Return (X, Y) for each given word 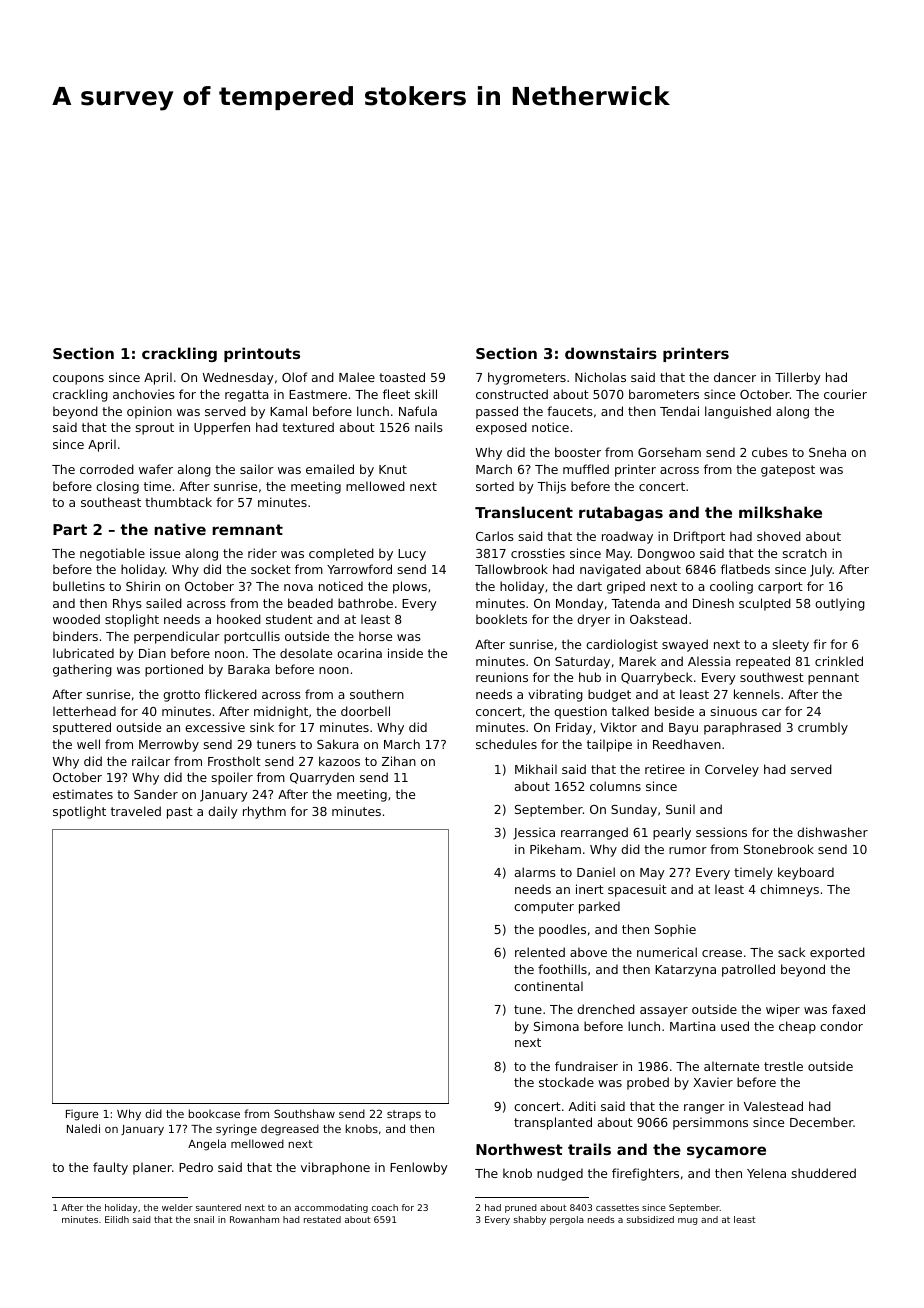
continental (548, 986)
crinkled (839, 661)
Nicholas (600, 377)
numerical (667, 952)
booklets (501, 619)
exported (837, 953)
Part (70, 529)
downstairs (611, 353)
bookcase (214, 1113)
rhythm (264, 812)
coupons (78, 380)
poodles (562, 930)
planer (152, 1168)
